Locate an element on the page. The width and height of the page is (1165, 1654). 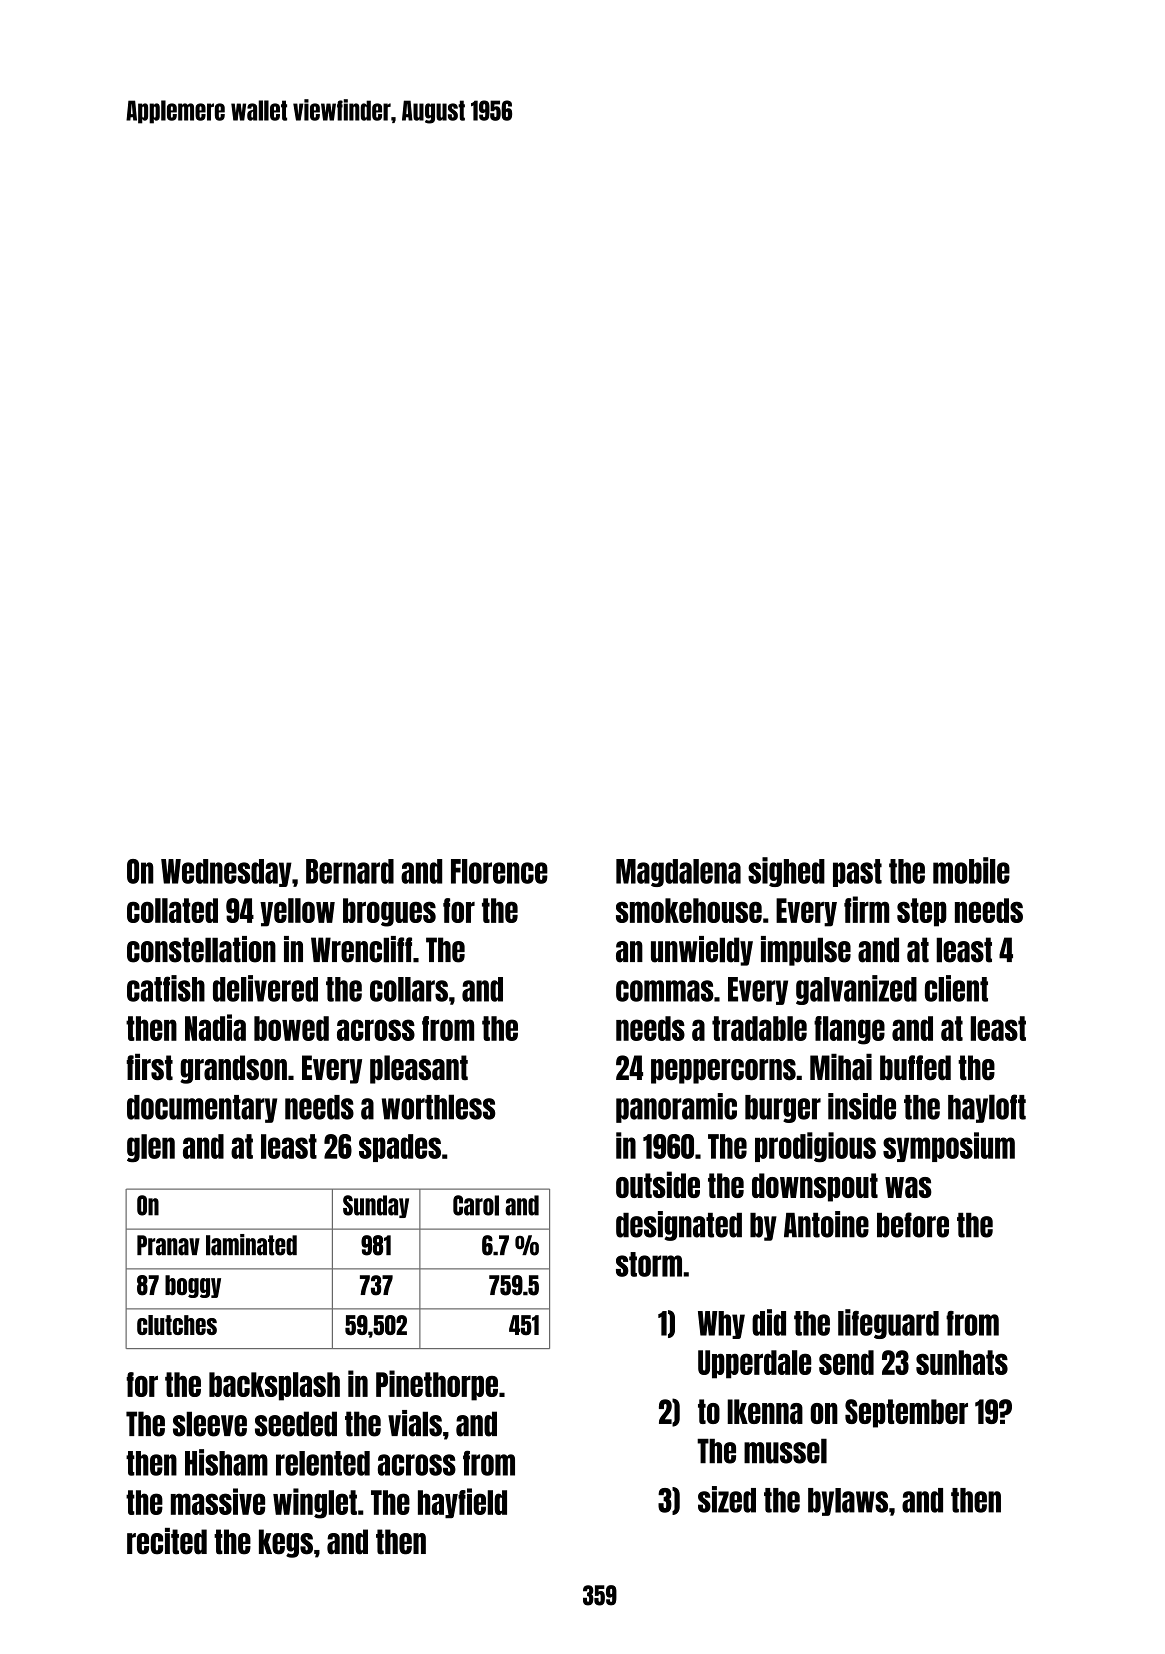
Carol is located at coordinates (476, 1205).
